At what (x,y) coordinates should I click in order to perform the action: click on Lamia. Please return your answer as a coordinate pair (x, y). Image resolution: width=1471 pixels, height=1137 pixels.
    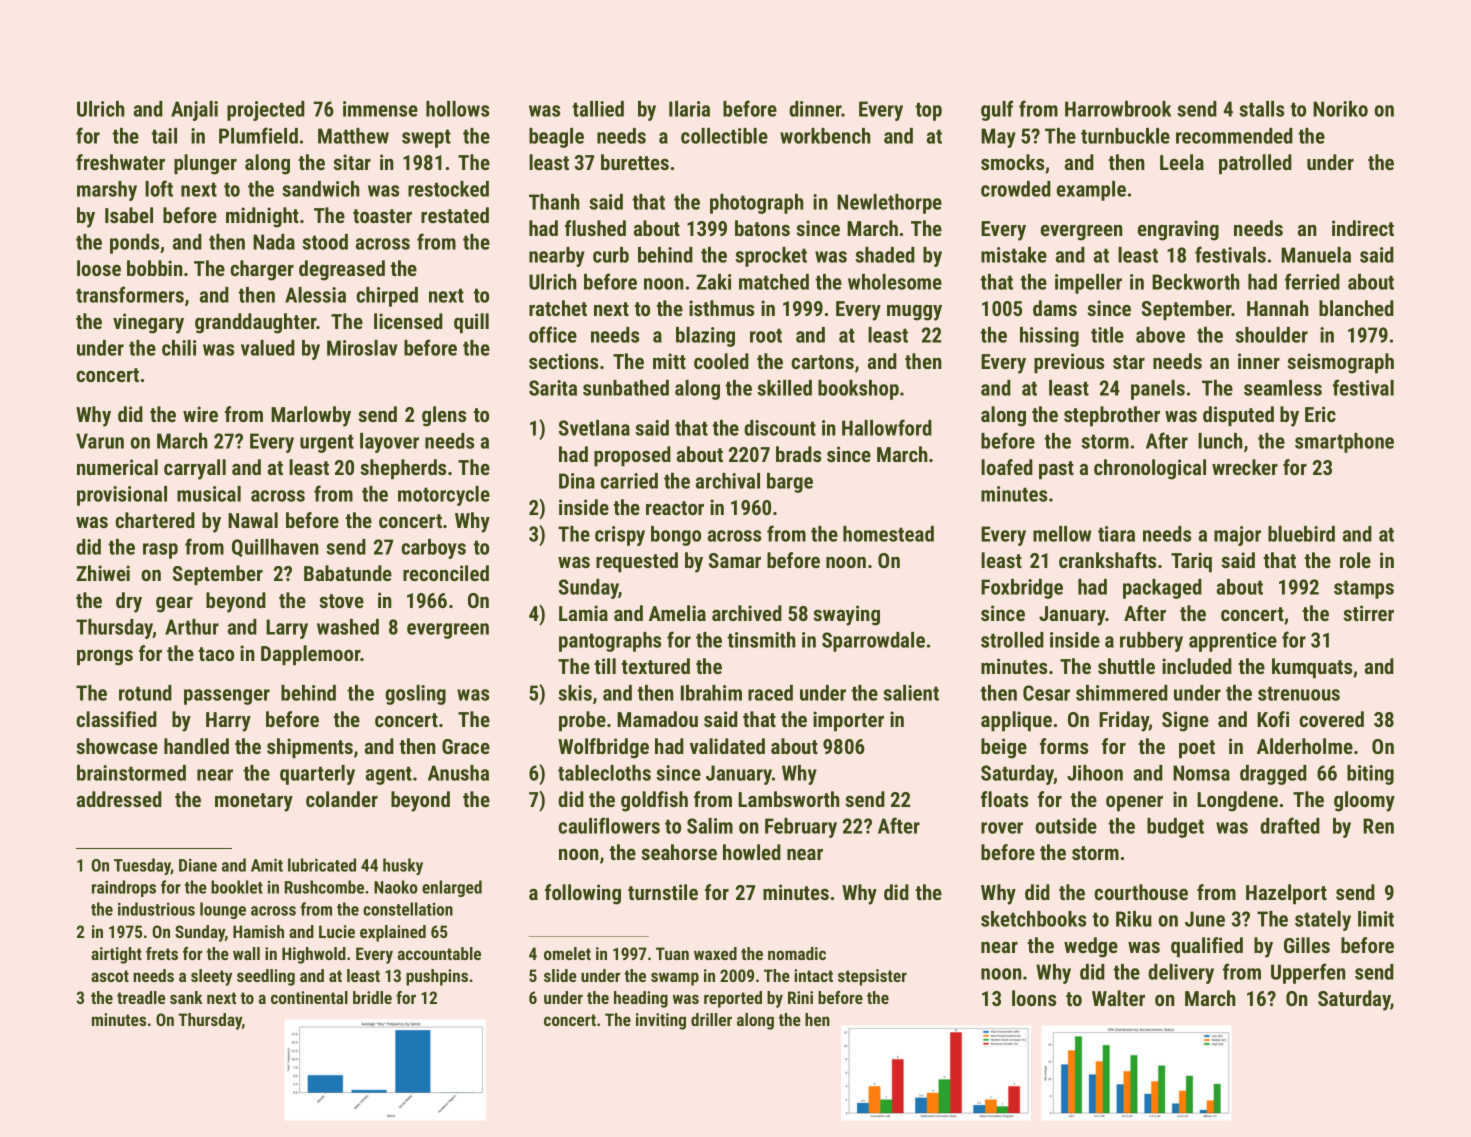
    Looking at the image, I should click on (583, 613).
